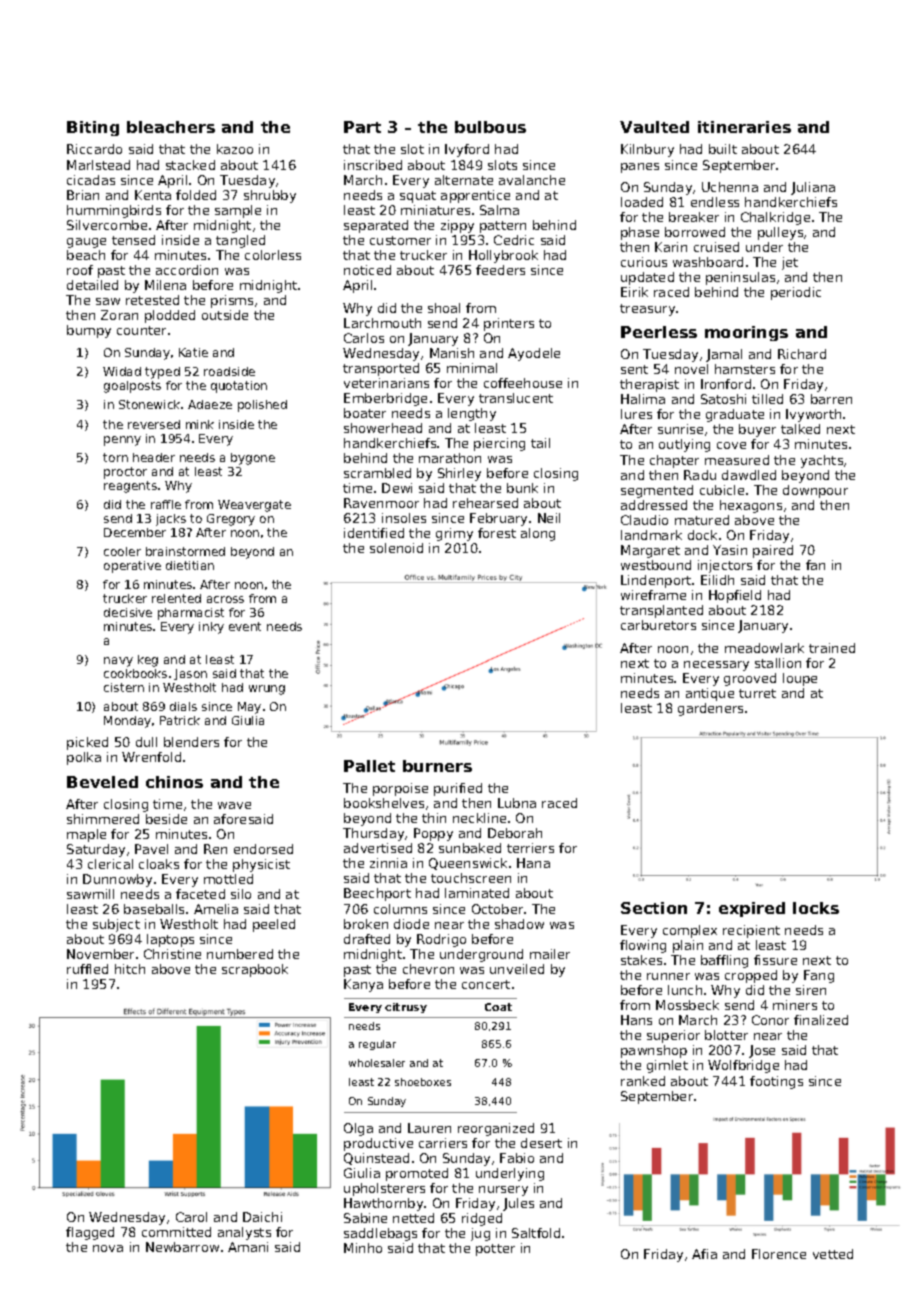 This screenshot has height=1308, width=924. I want to click on Amani, so click(248, 1247).
